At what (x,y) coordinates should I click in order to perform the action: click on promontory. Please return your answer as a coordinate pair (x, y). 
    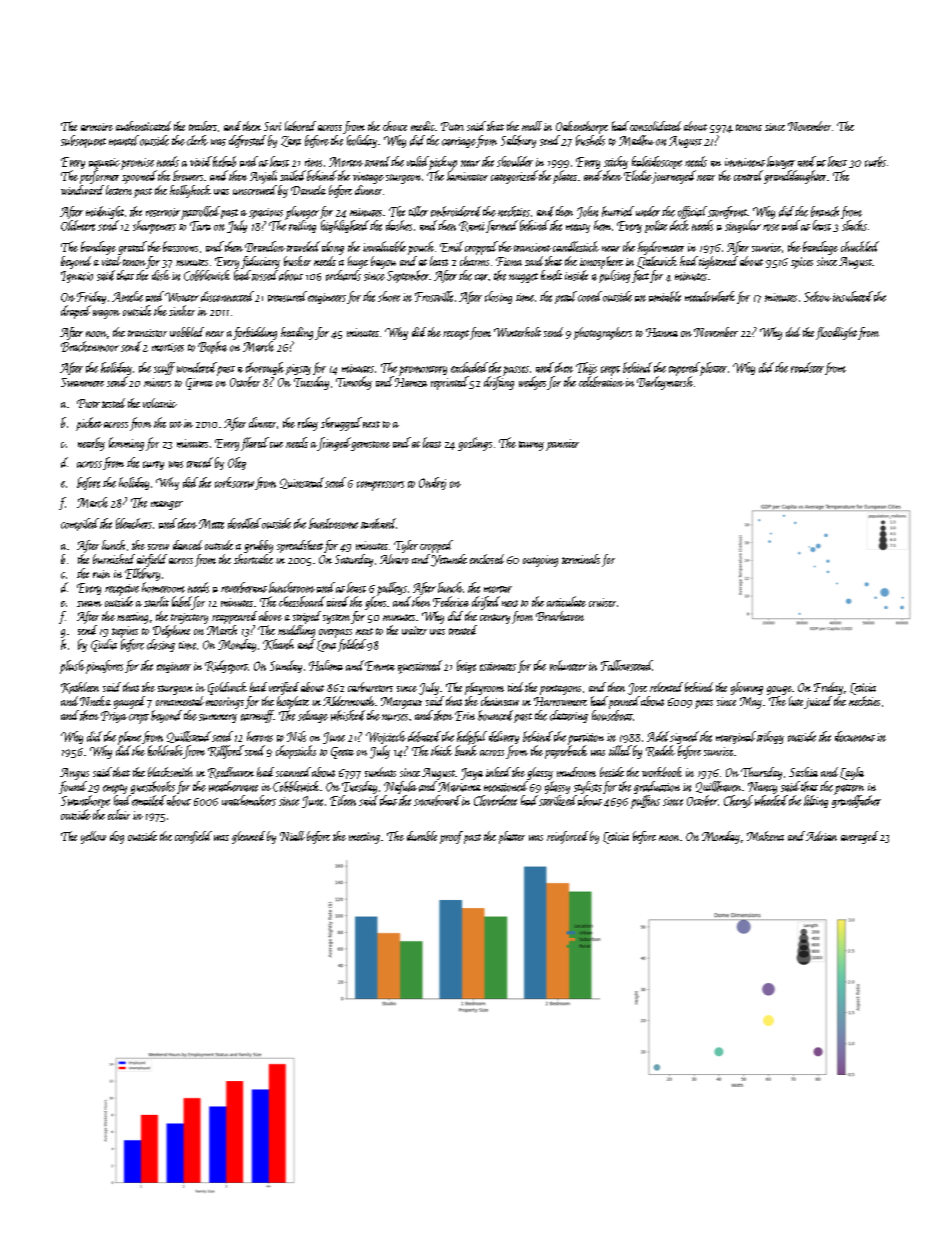
    Looking at the image, I should click on (423, 371).
